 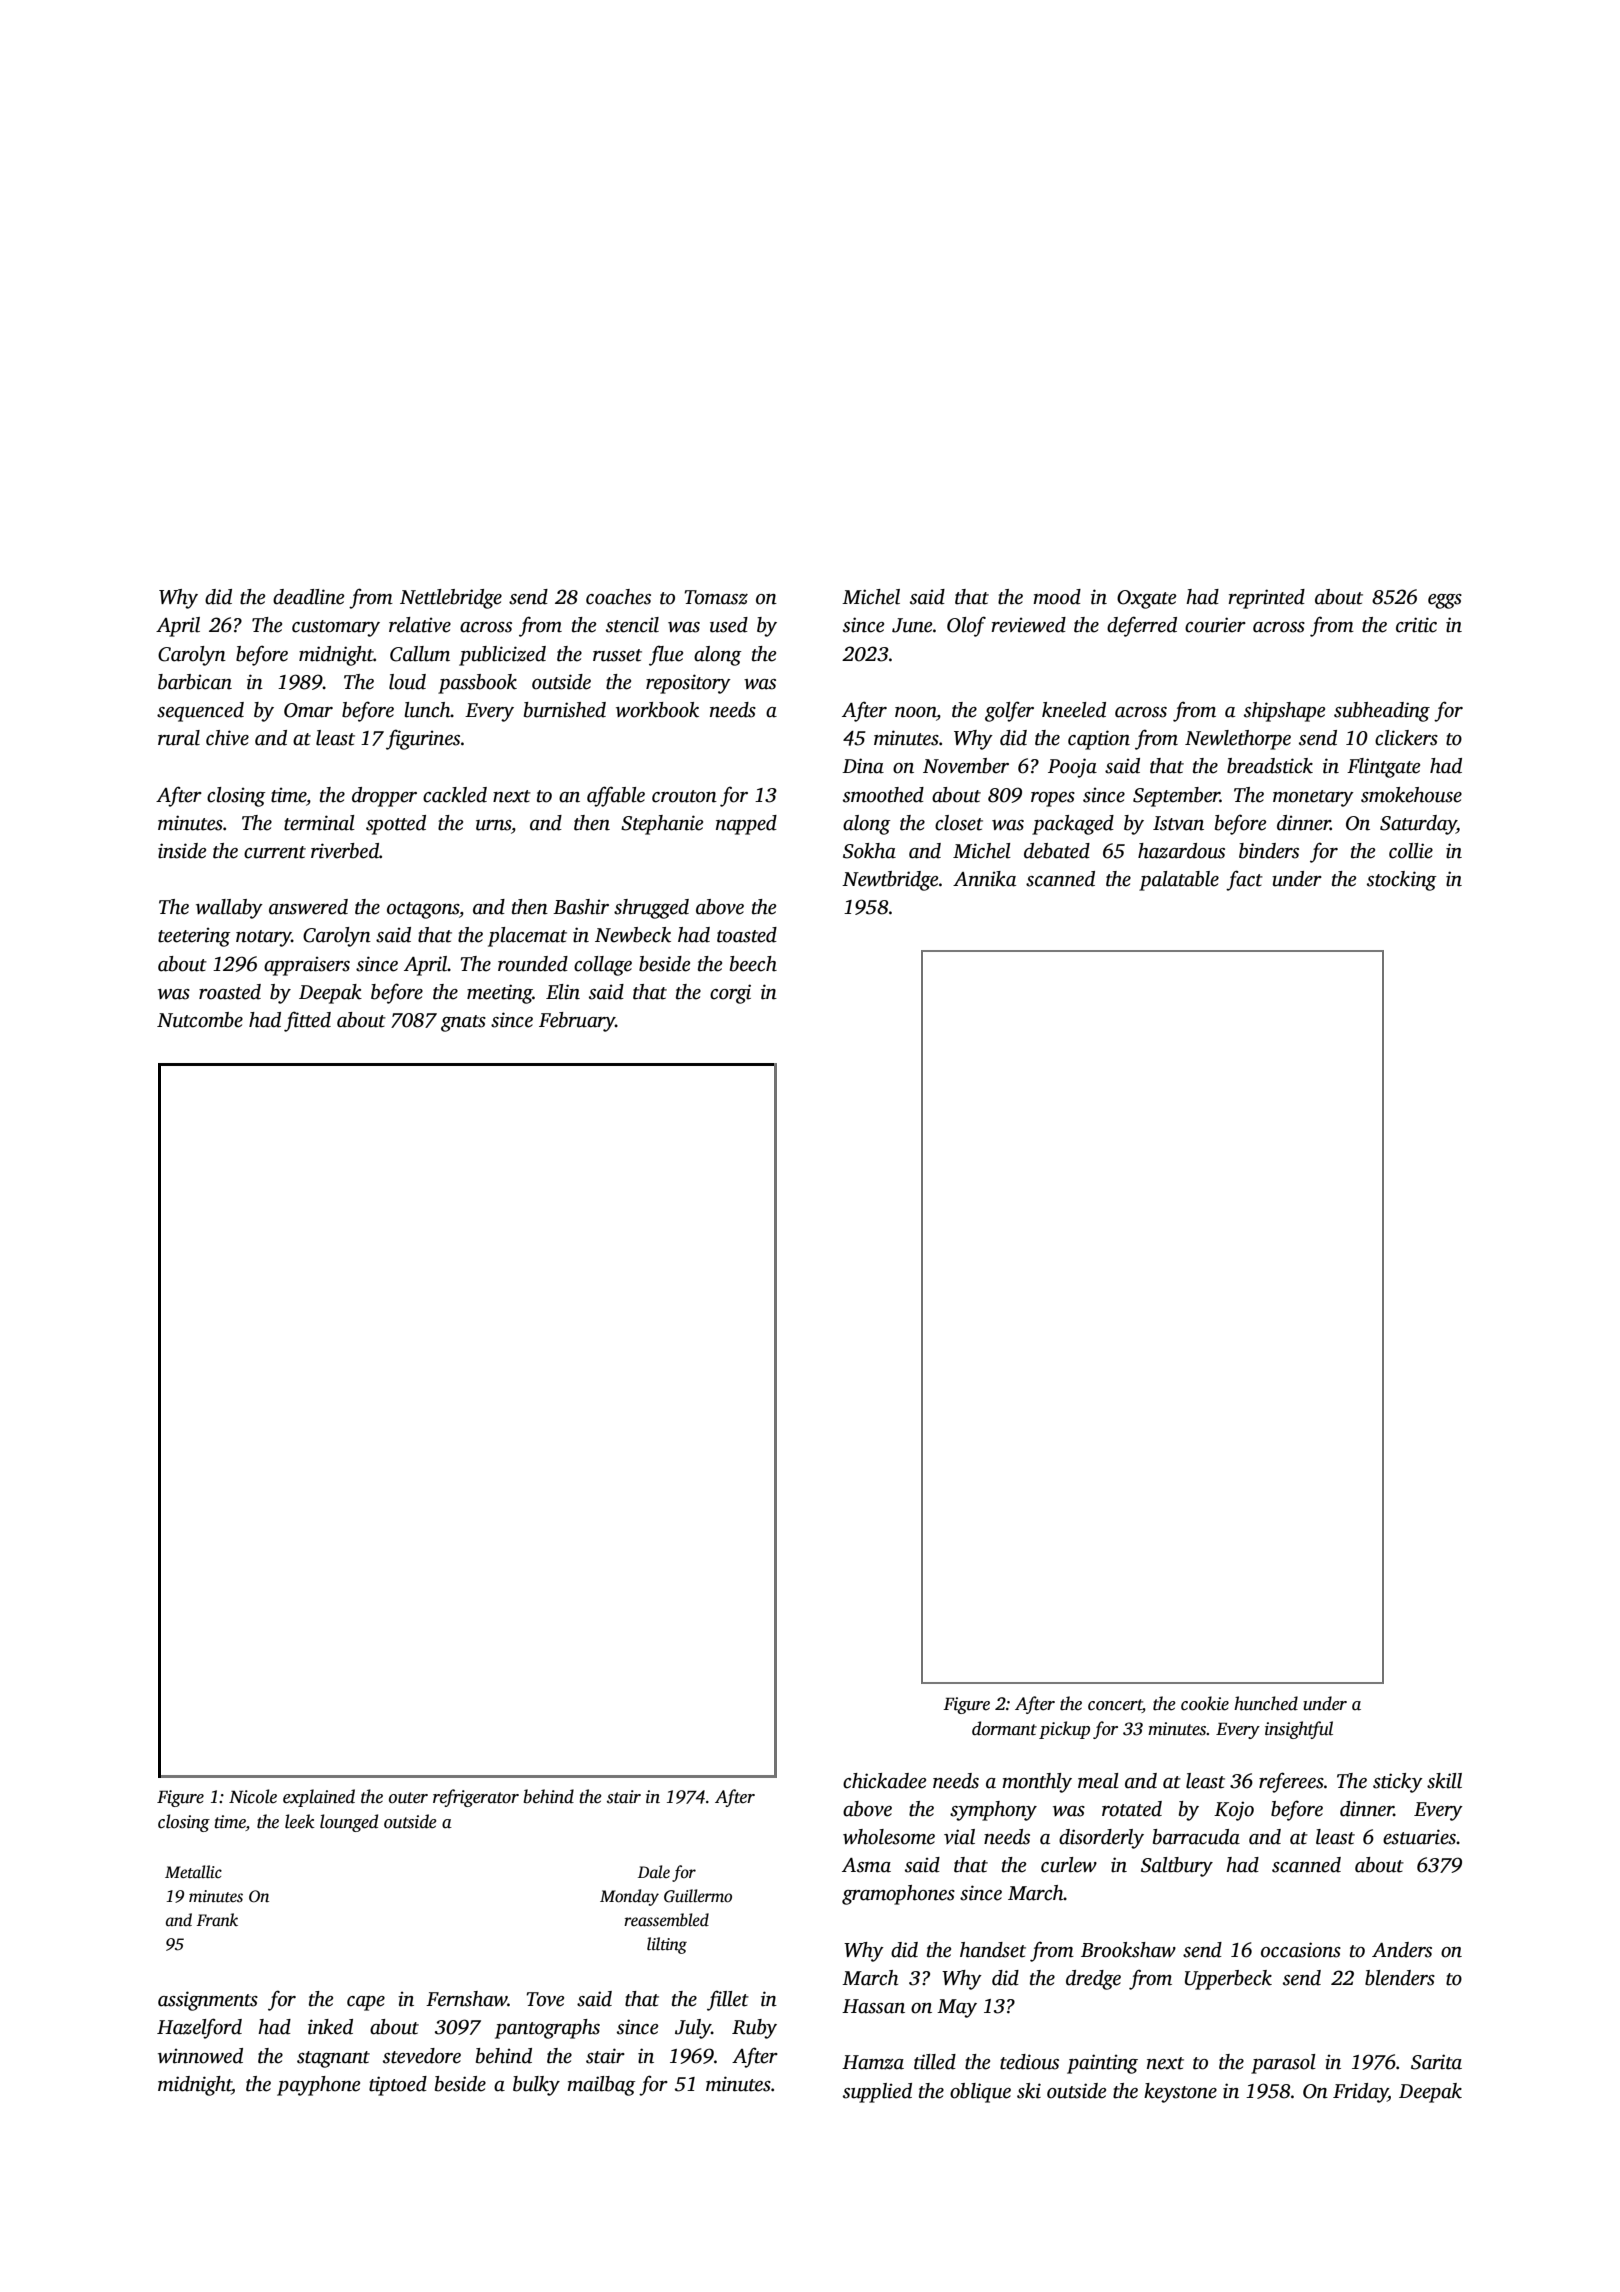 What do you see at coordinates (179, 738) in the screenshot?
I see `rural` at bounding box center [179, 738].
